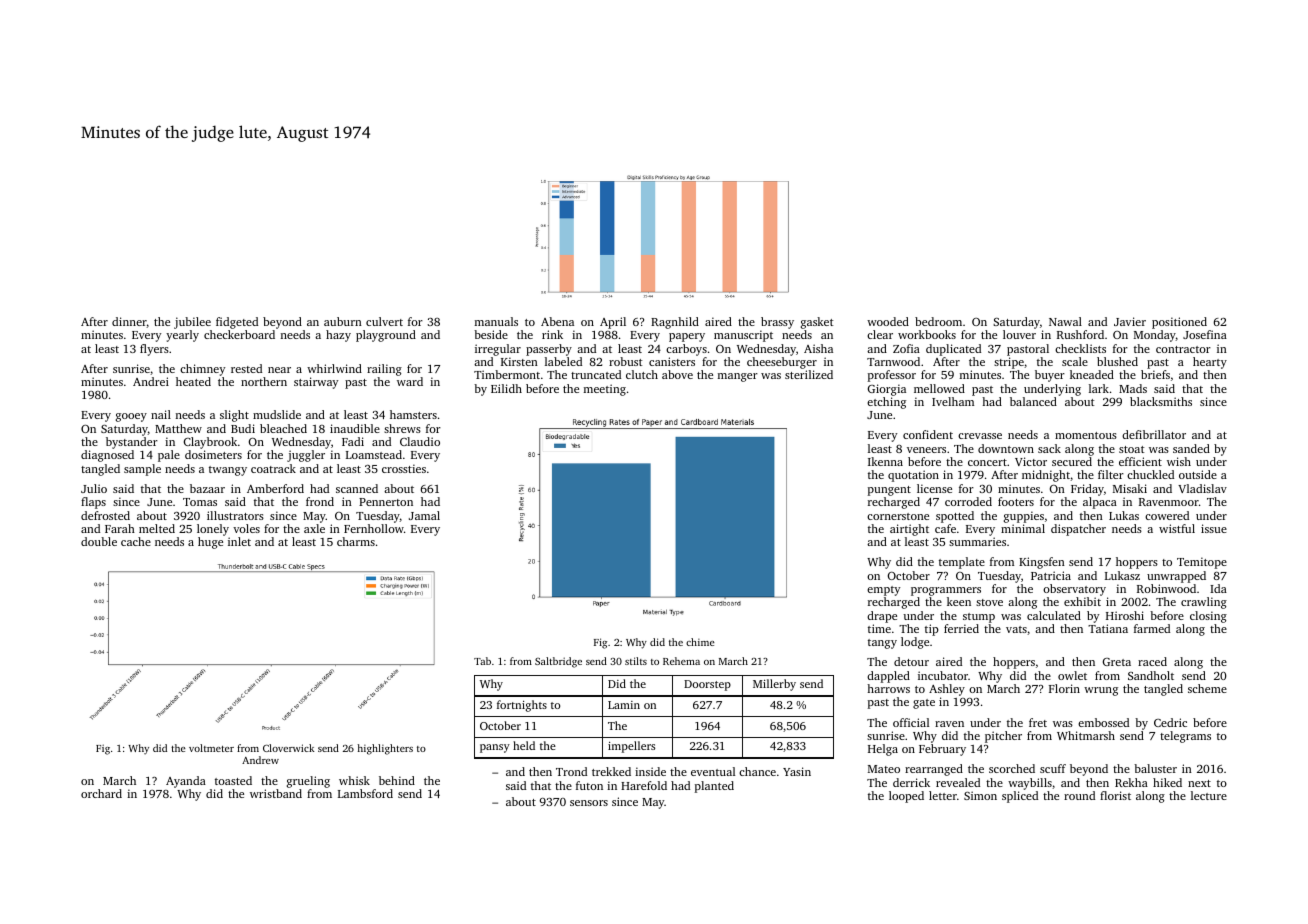  I want to click on orchard, so click(101, 793).
